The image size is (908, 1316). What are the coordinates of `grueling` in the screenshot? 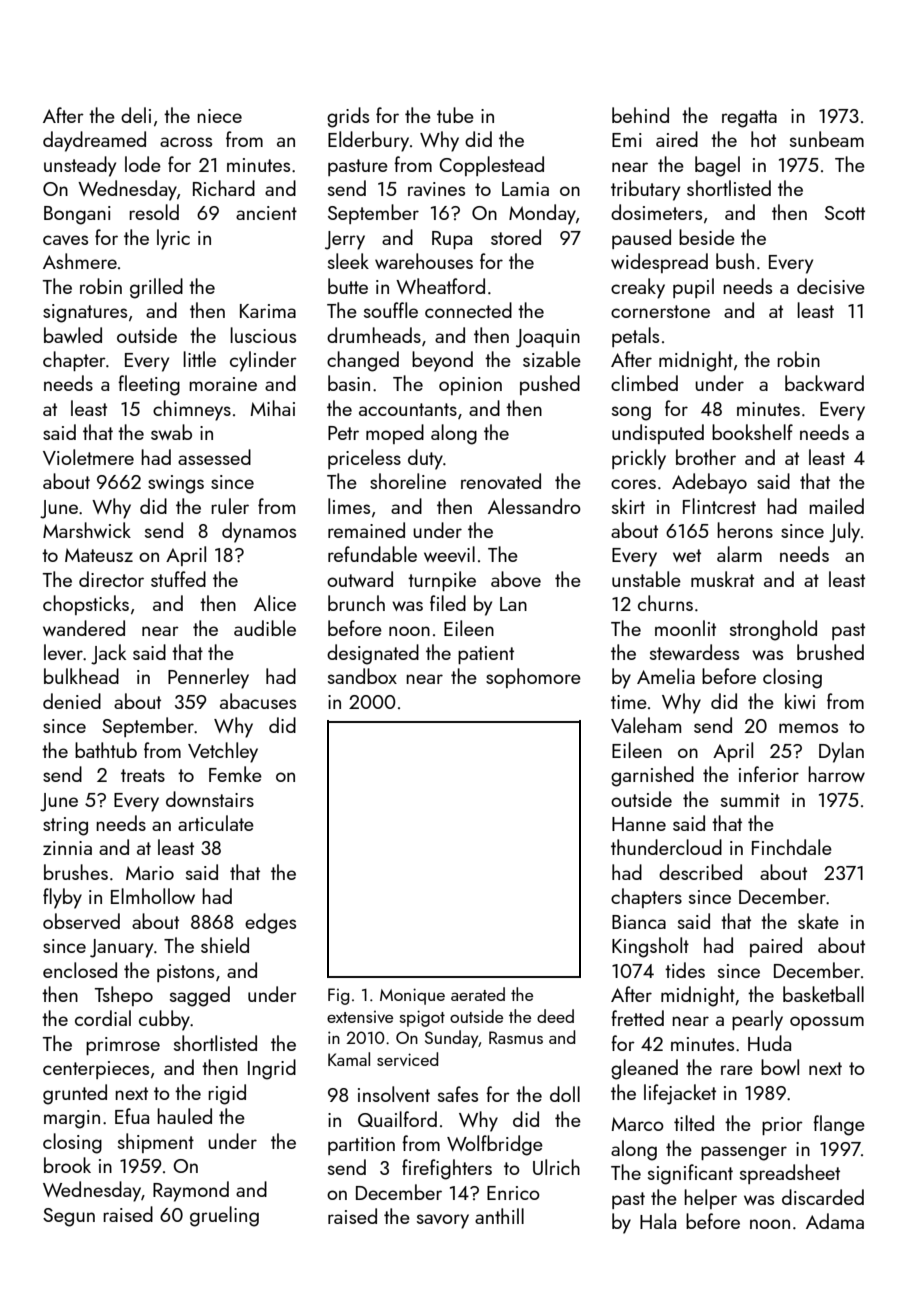 It's located at (224, 1216).
